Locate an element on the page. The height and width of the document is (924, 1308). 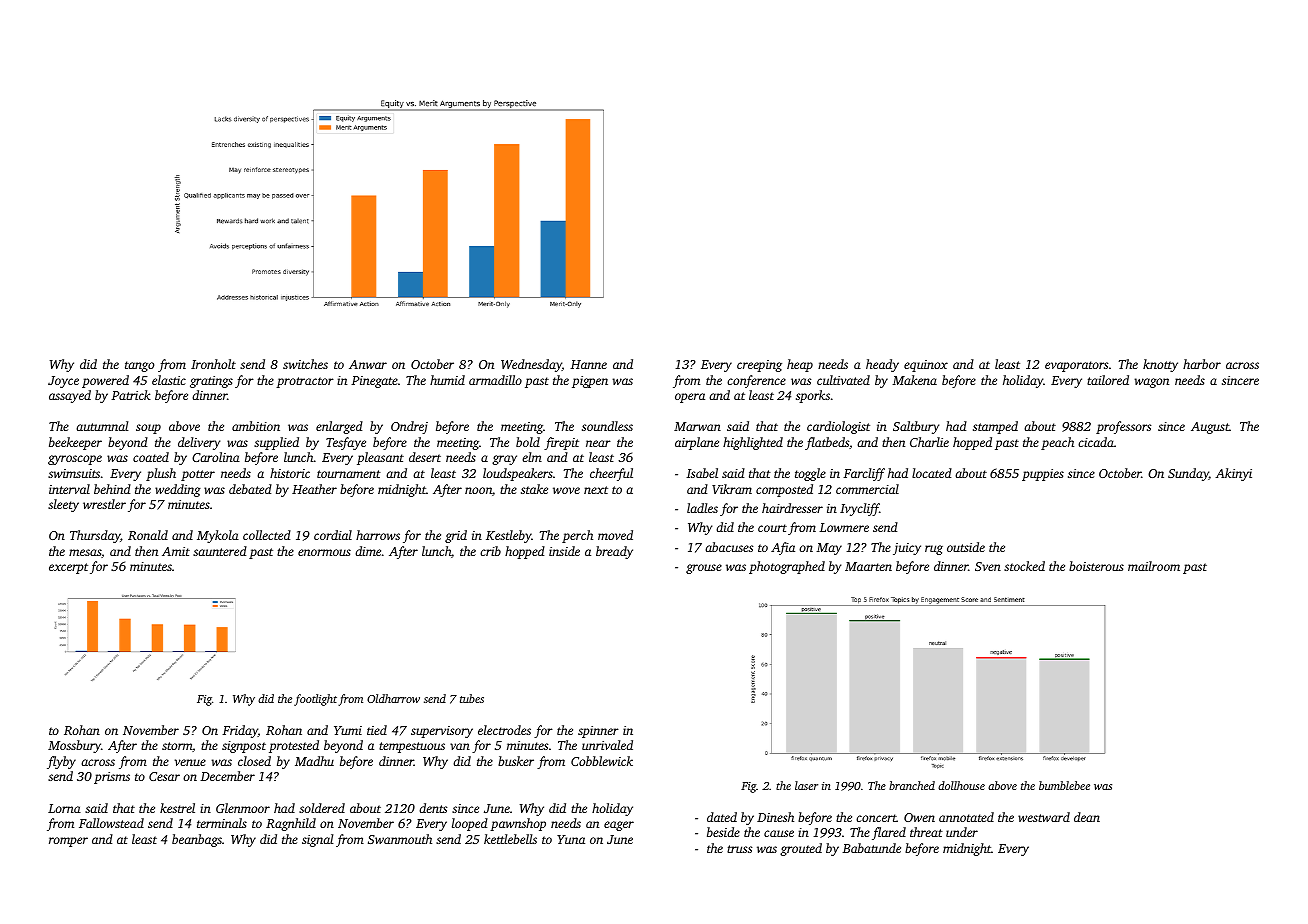
kettlebells is located at coordinates (510, 839).
